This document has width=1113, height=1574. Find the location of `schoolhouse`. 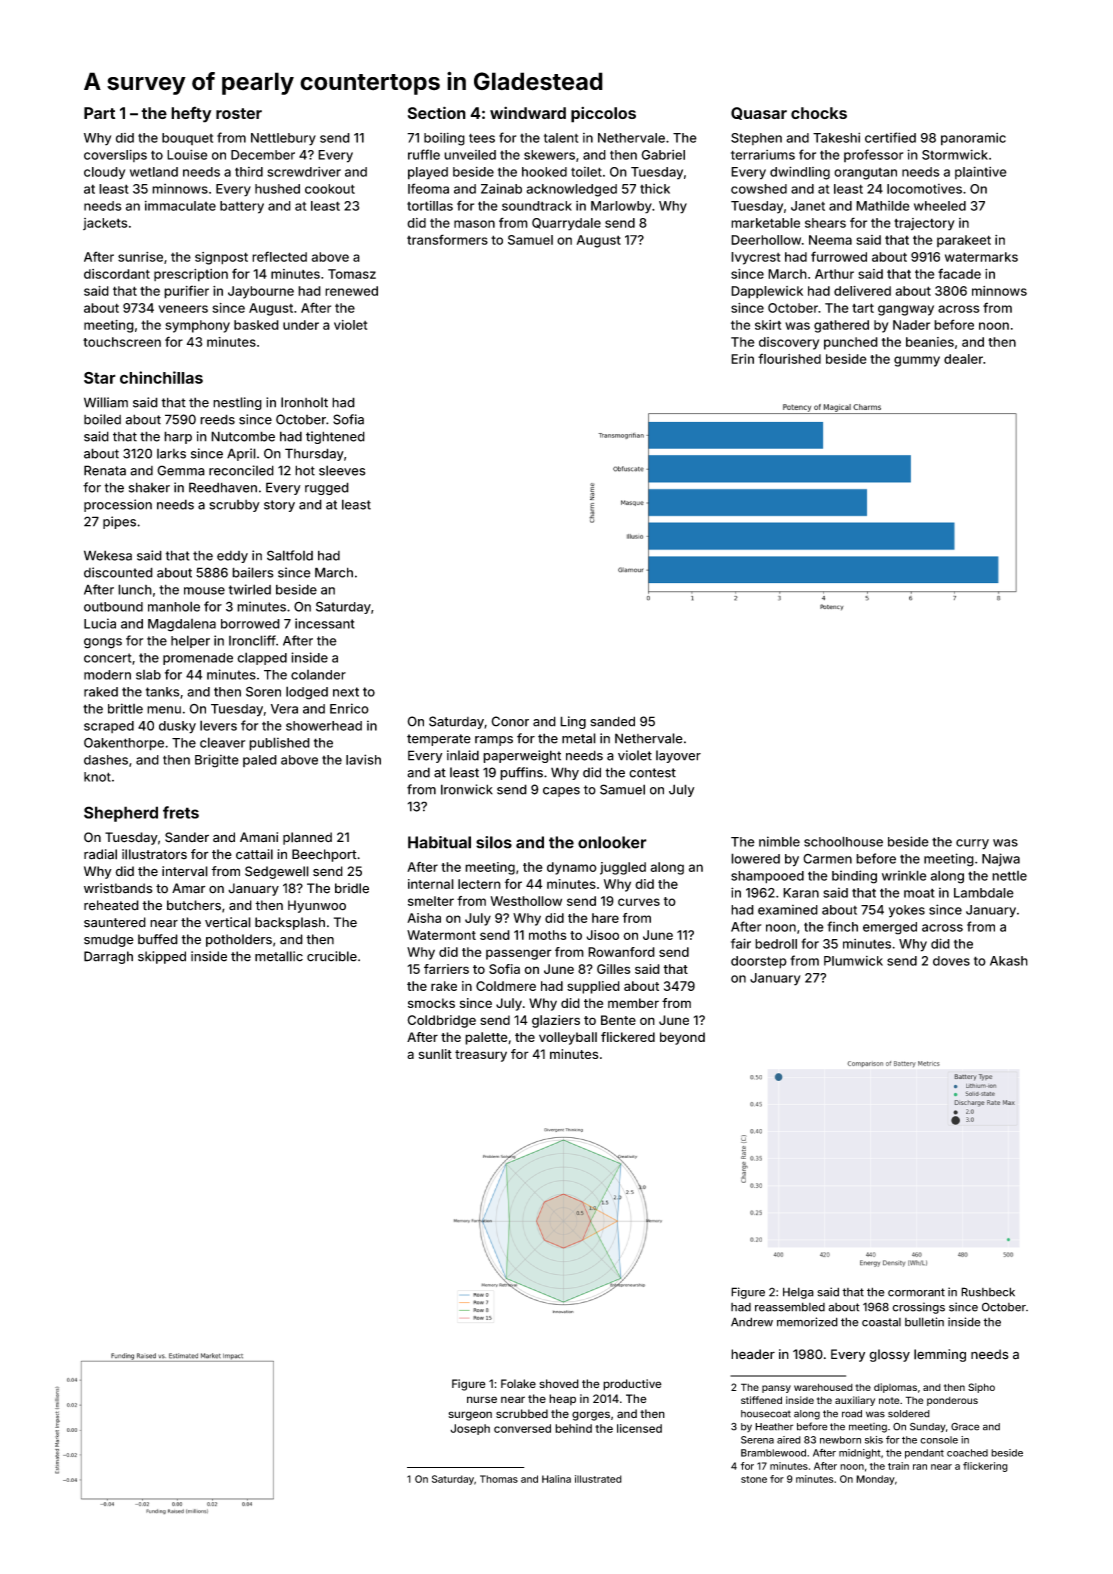

schoolhouse is located at coordinates (843, 841).
